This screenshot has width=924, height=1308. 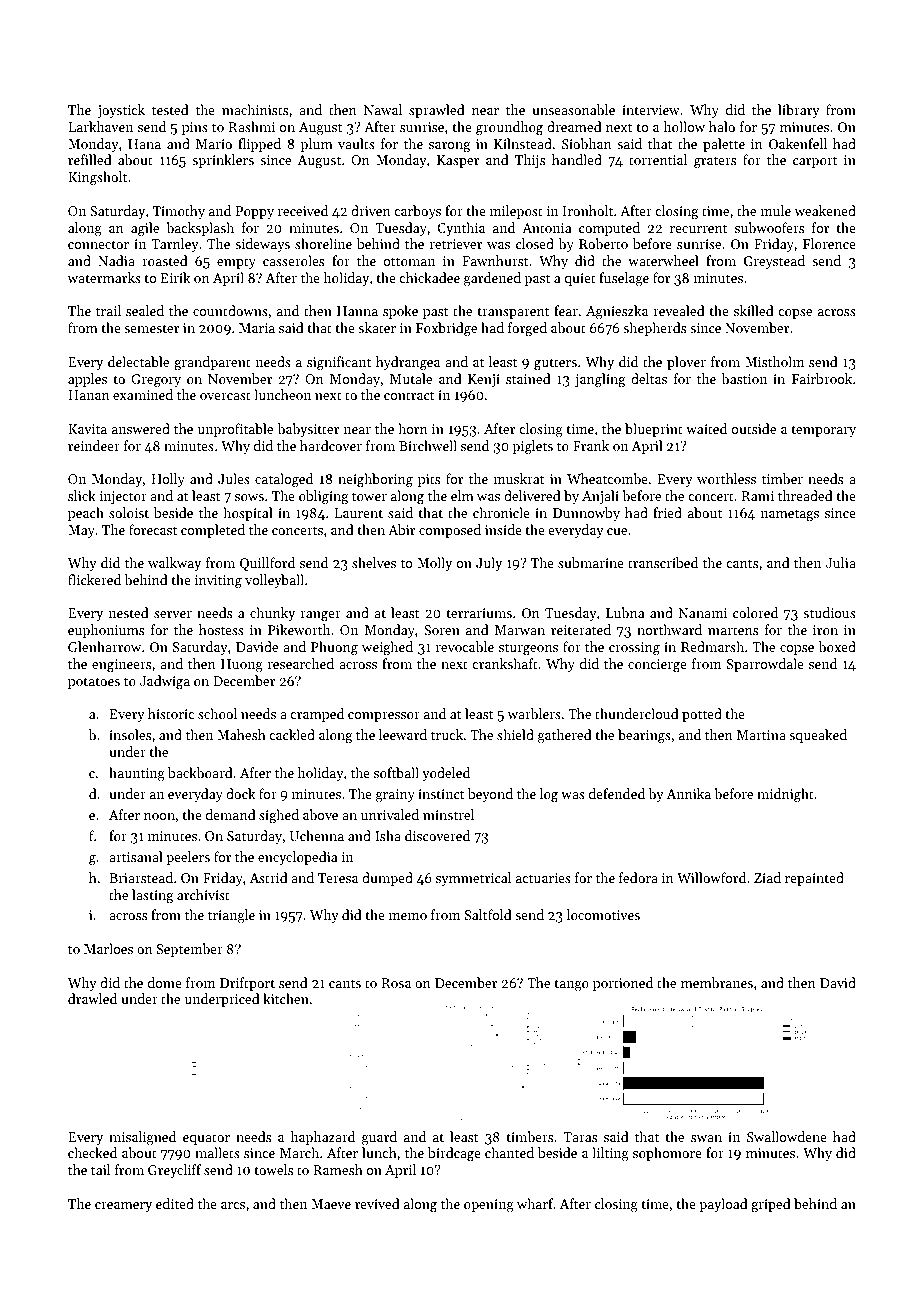 I want to click on driven, so click(x=371, y=210).
